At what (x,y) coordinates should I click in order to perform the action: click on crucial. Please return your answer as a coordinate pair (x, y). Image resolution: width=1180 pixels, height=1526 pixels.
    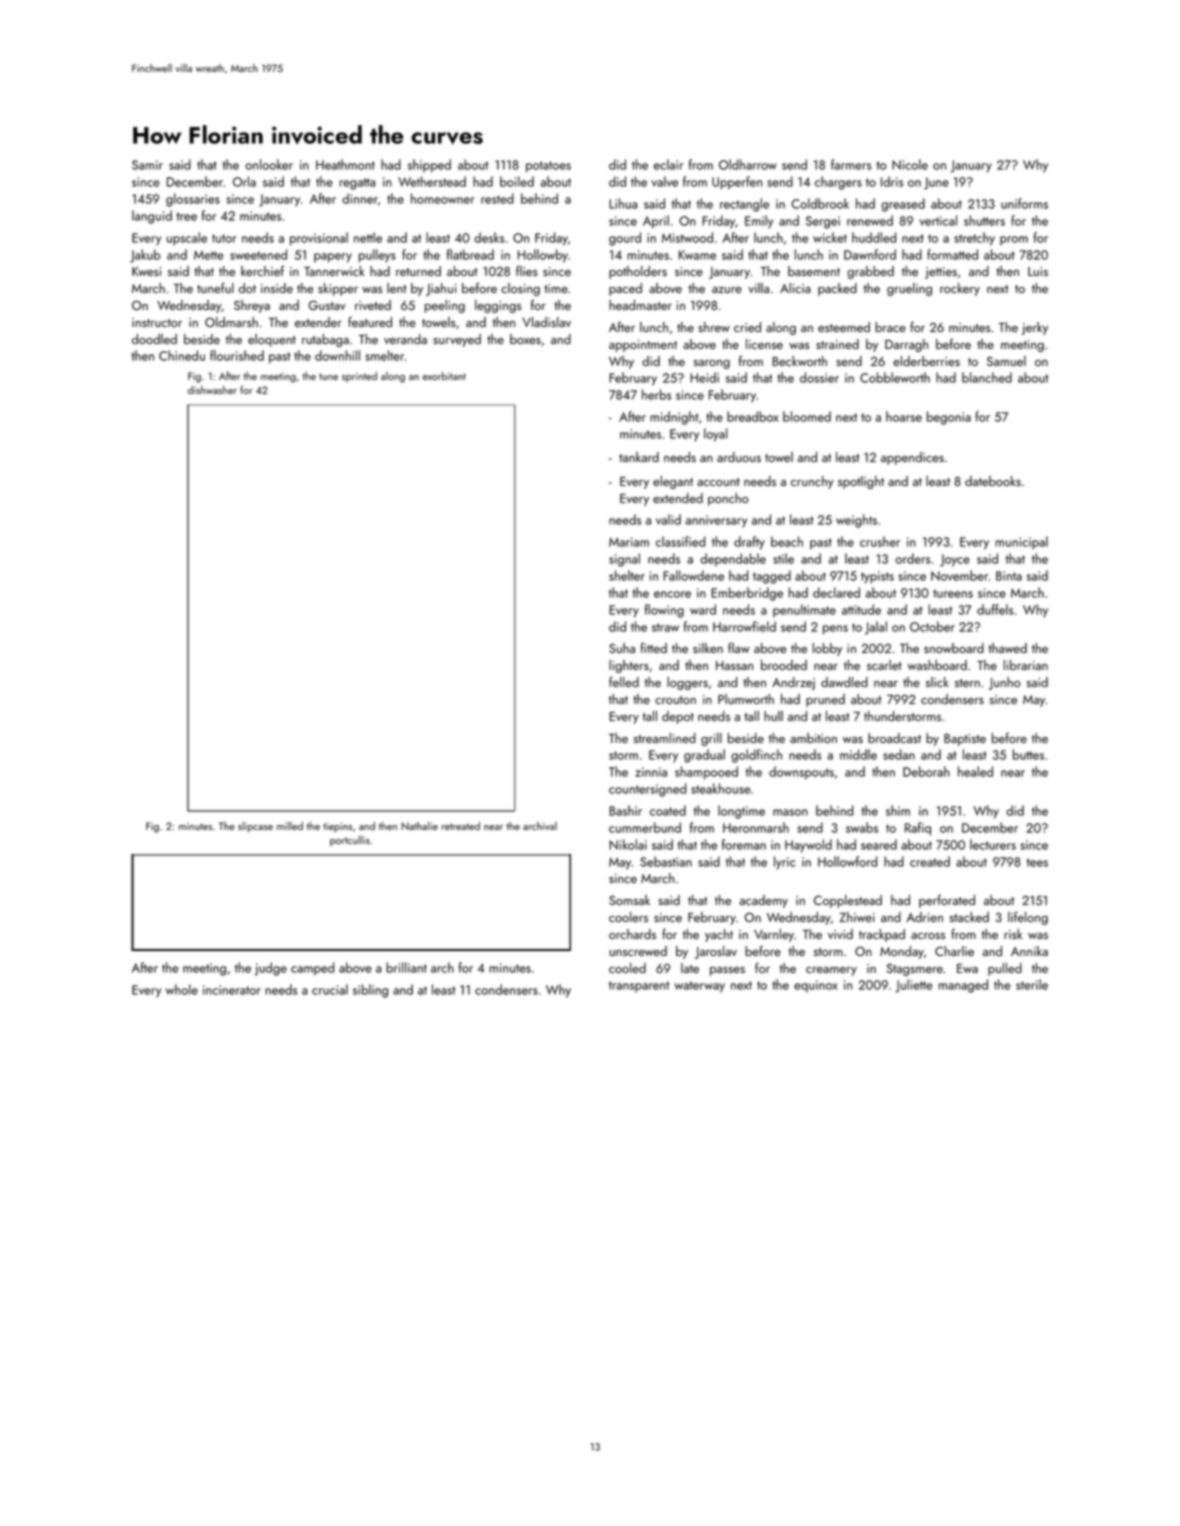
    Looking at the image, I should click on (330, 989).
